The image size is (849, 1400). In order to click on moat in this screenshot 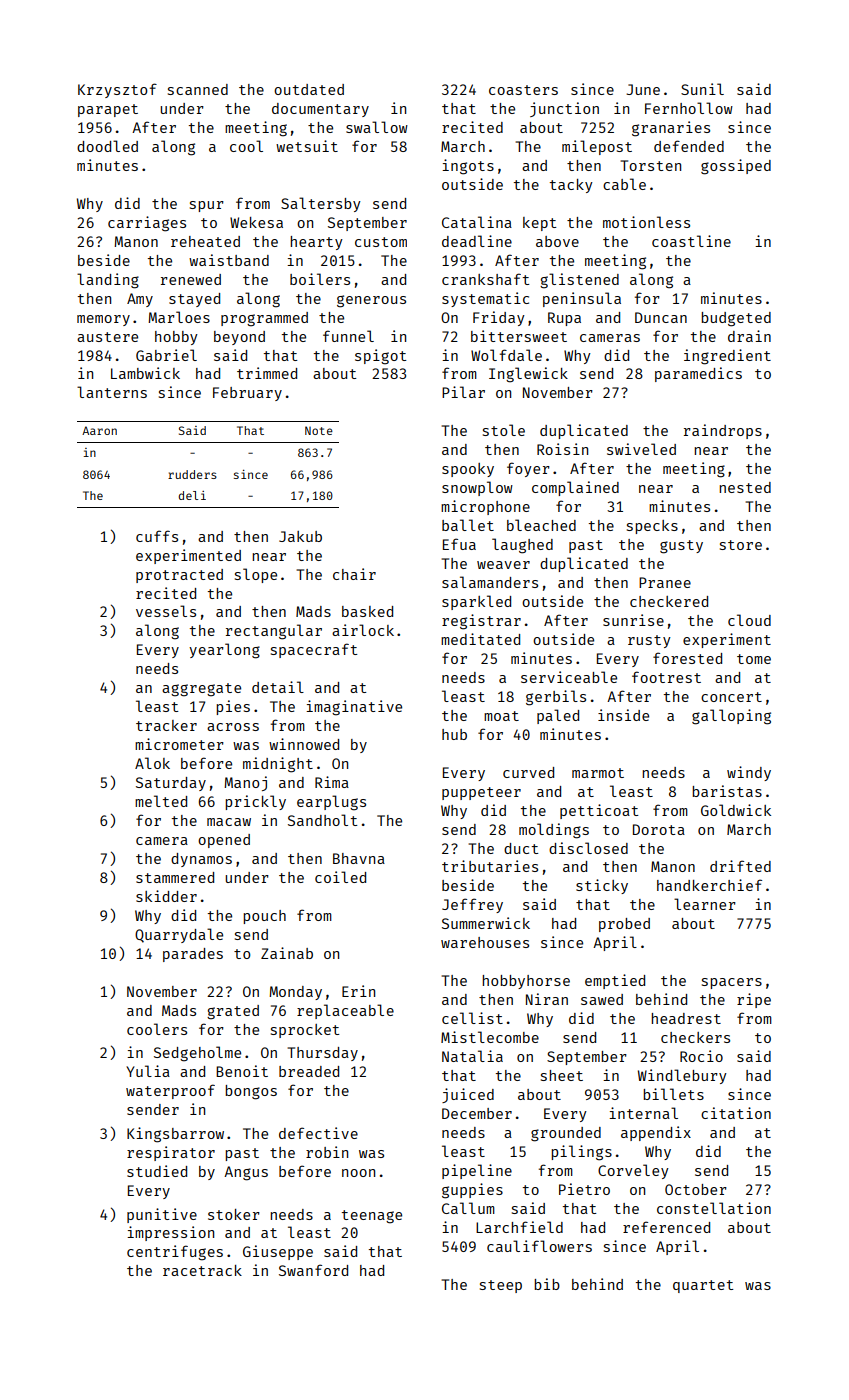, I will do `click(501, 716)`.
